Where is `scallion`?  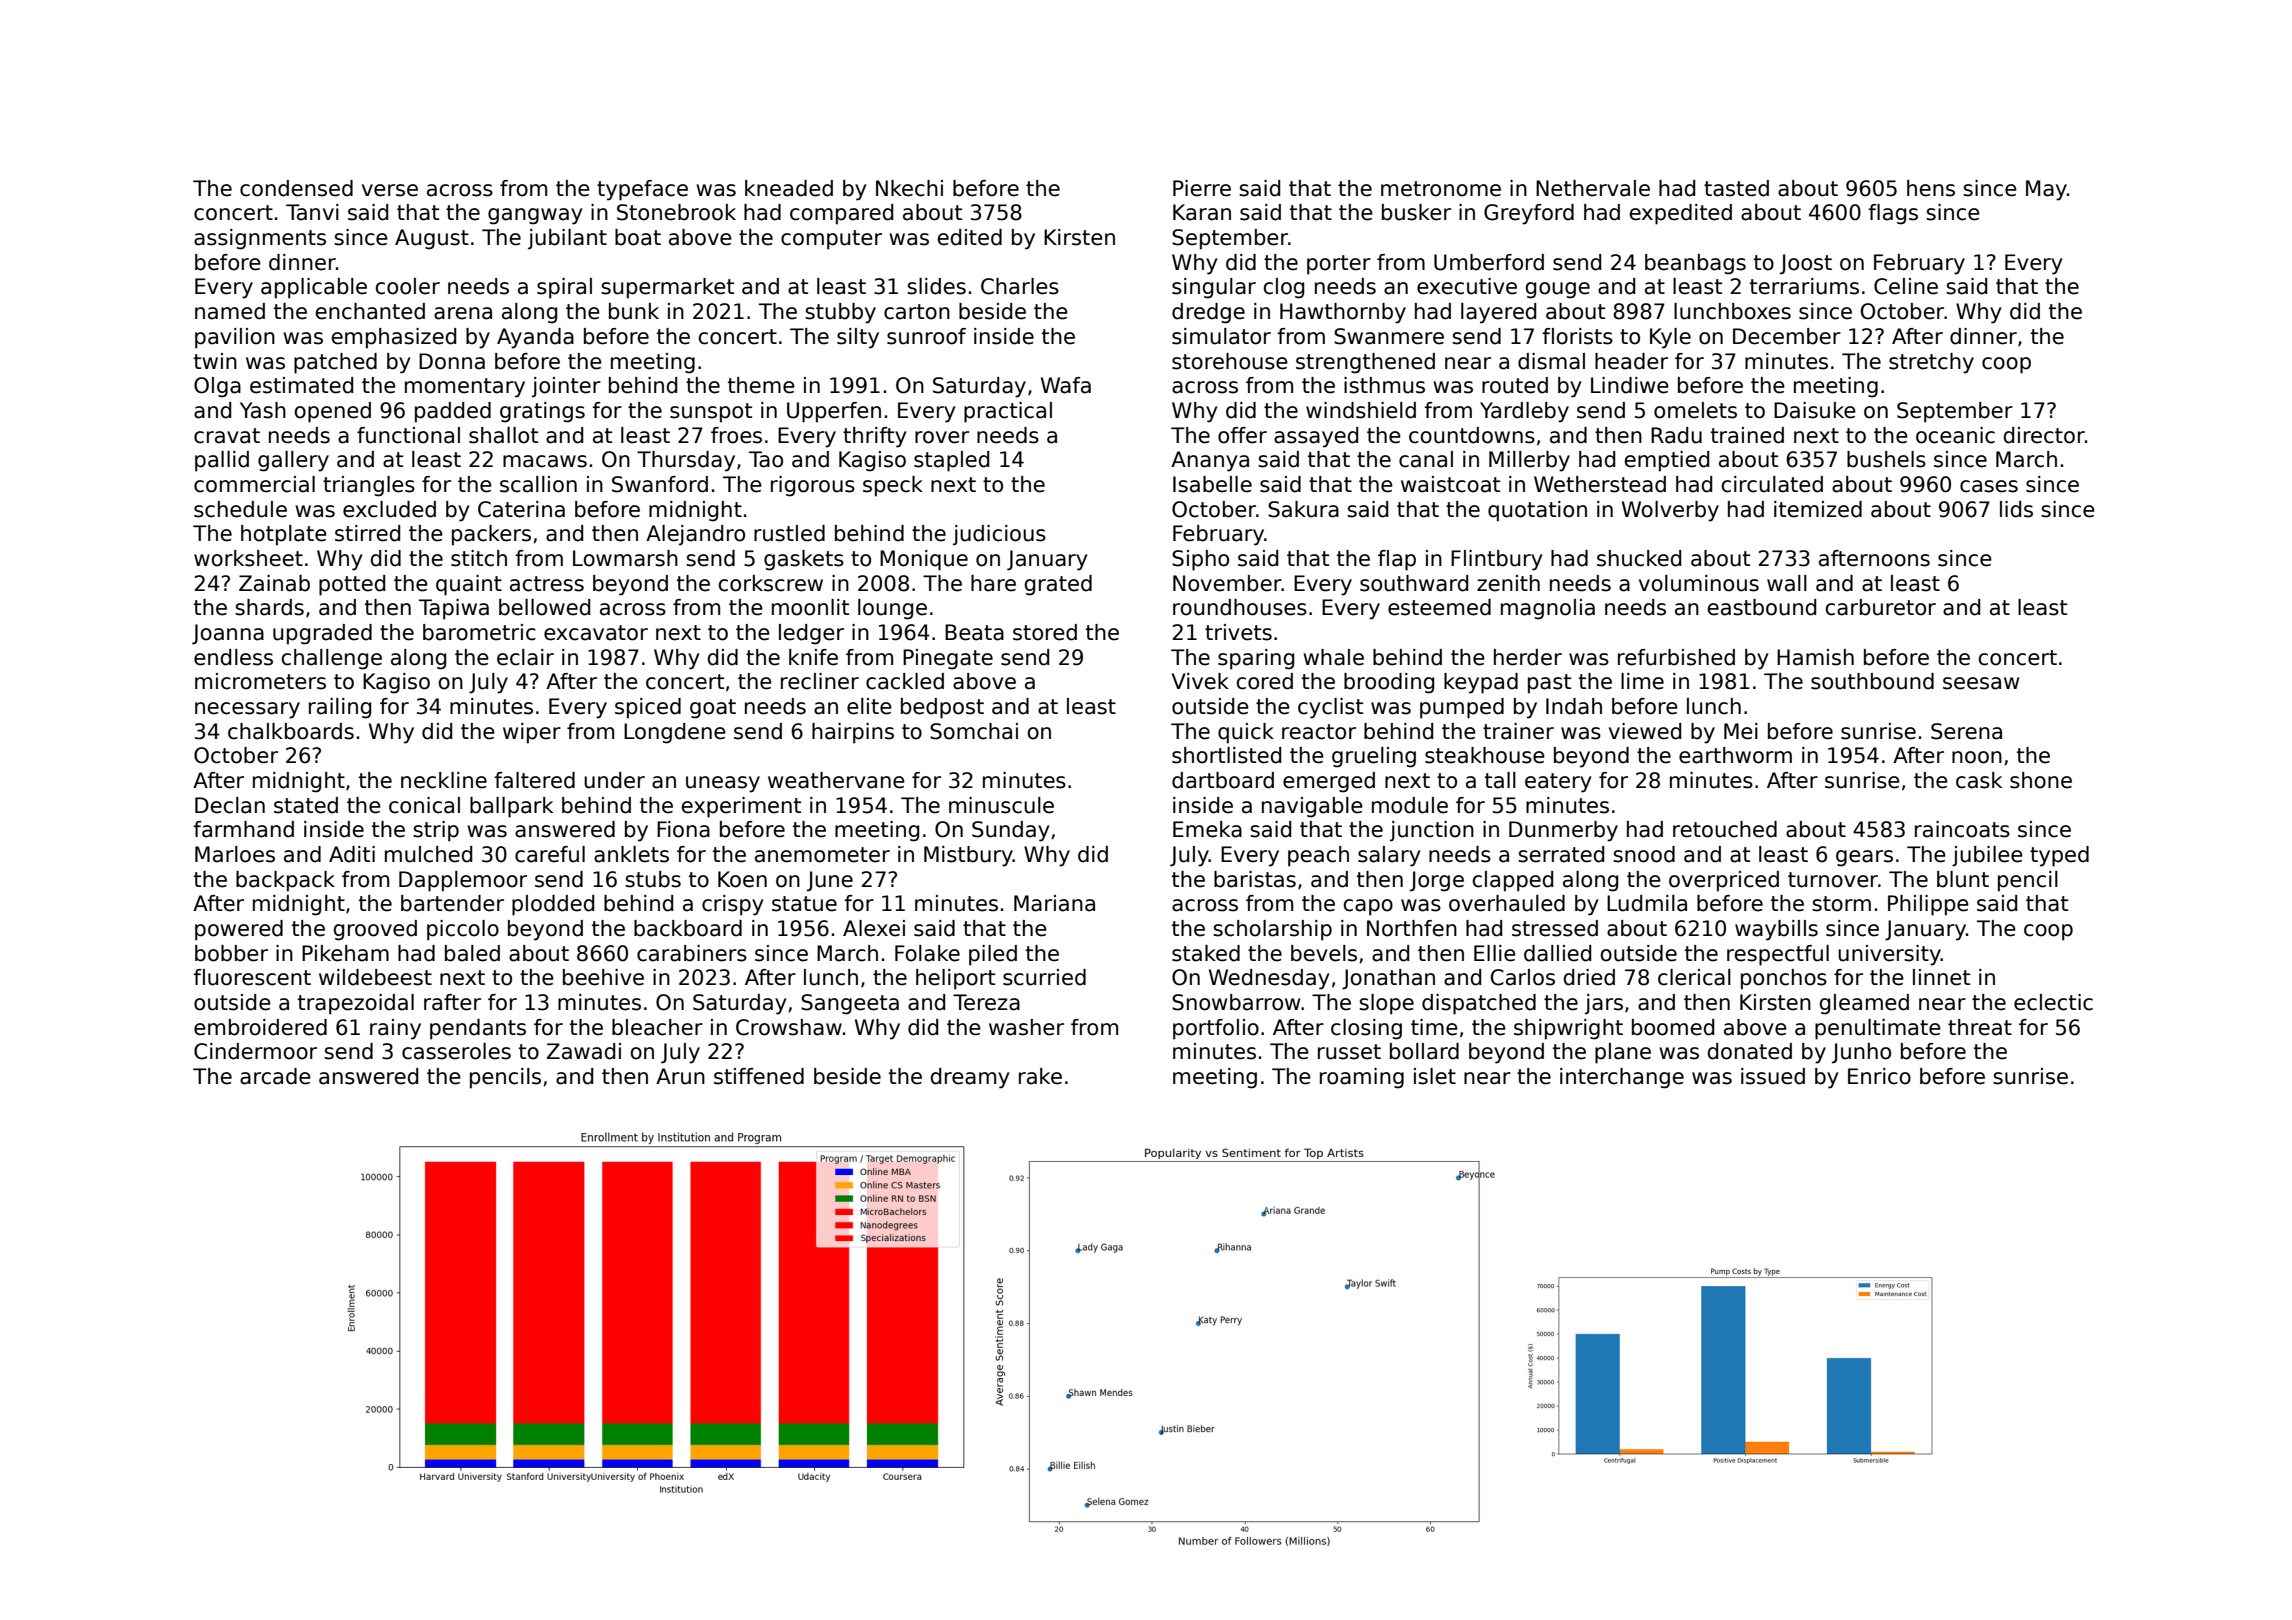
scallion is located at coordinates (538, 484).
